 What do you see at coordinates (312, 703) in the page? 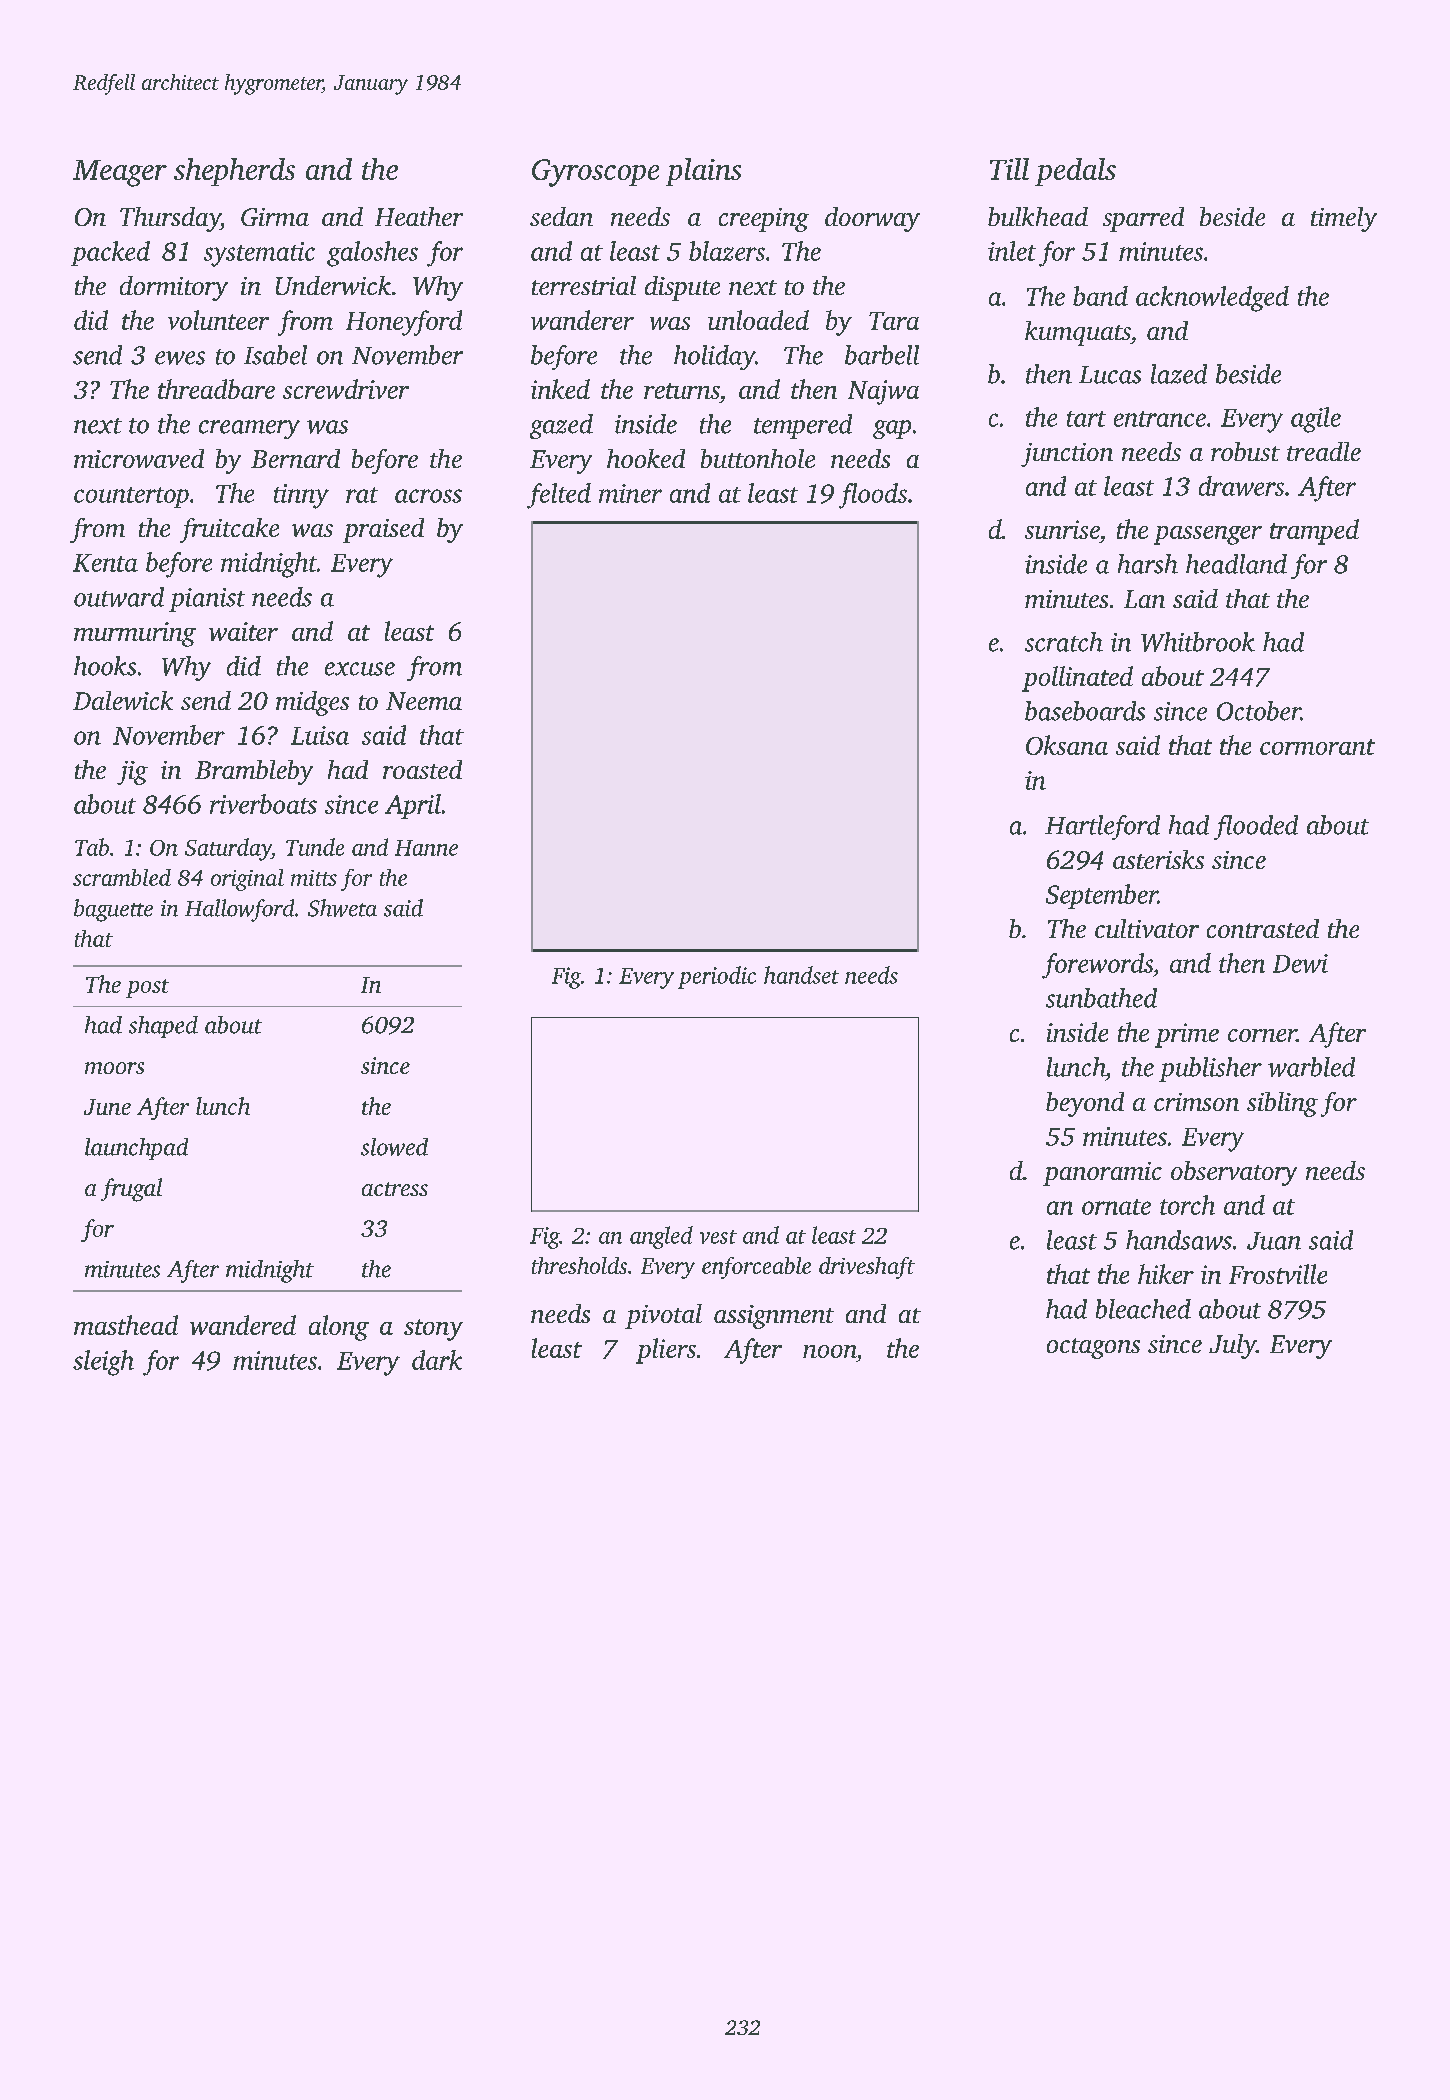
I see `midges` at bounding box center [312, 703].
